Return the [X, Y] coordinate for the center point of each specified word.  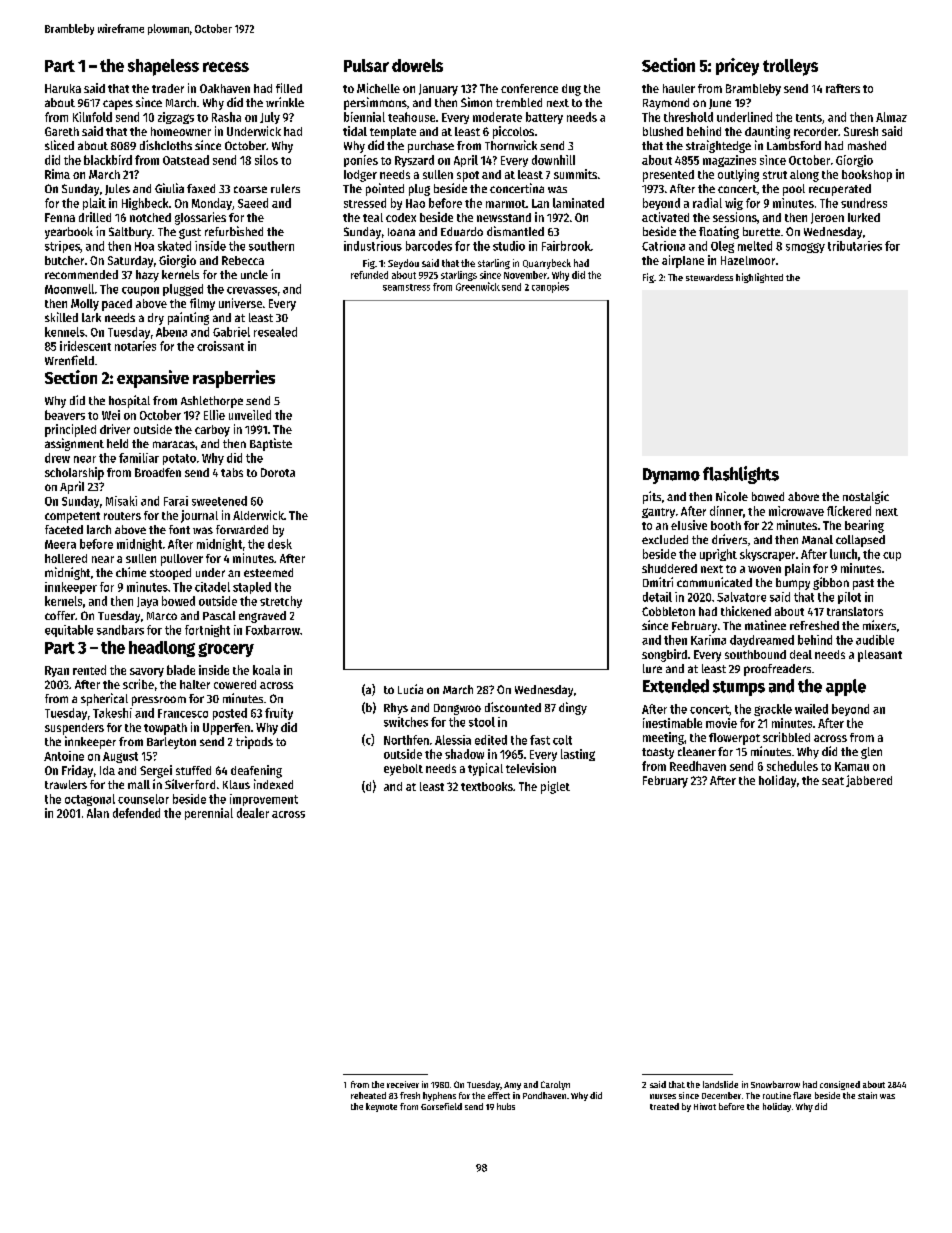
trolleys [790, 67]
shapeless [163, 67]
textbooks [487, 786]
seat [833, 781]
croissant [220, 346]
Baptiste [271, 444]
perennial [209, 814]
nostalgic [866, 497]
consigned [840, 1085]
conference [529, 88]
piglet [555, 787]
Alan [98, 813]
